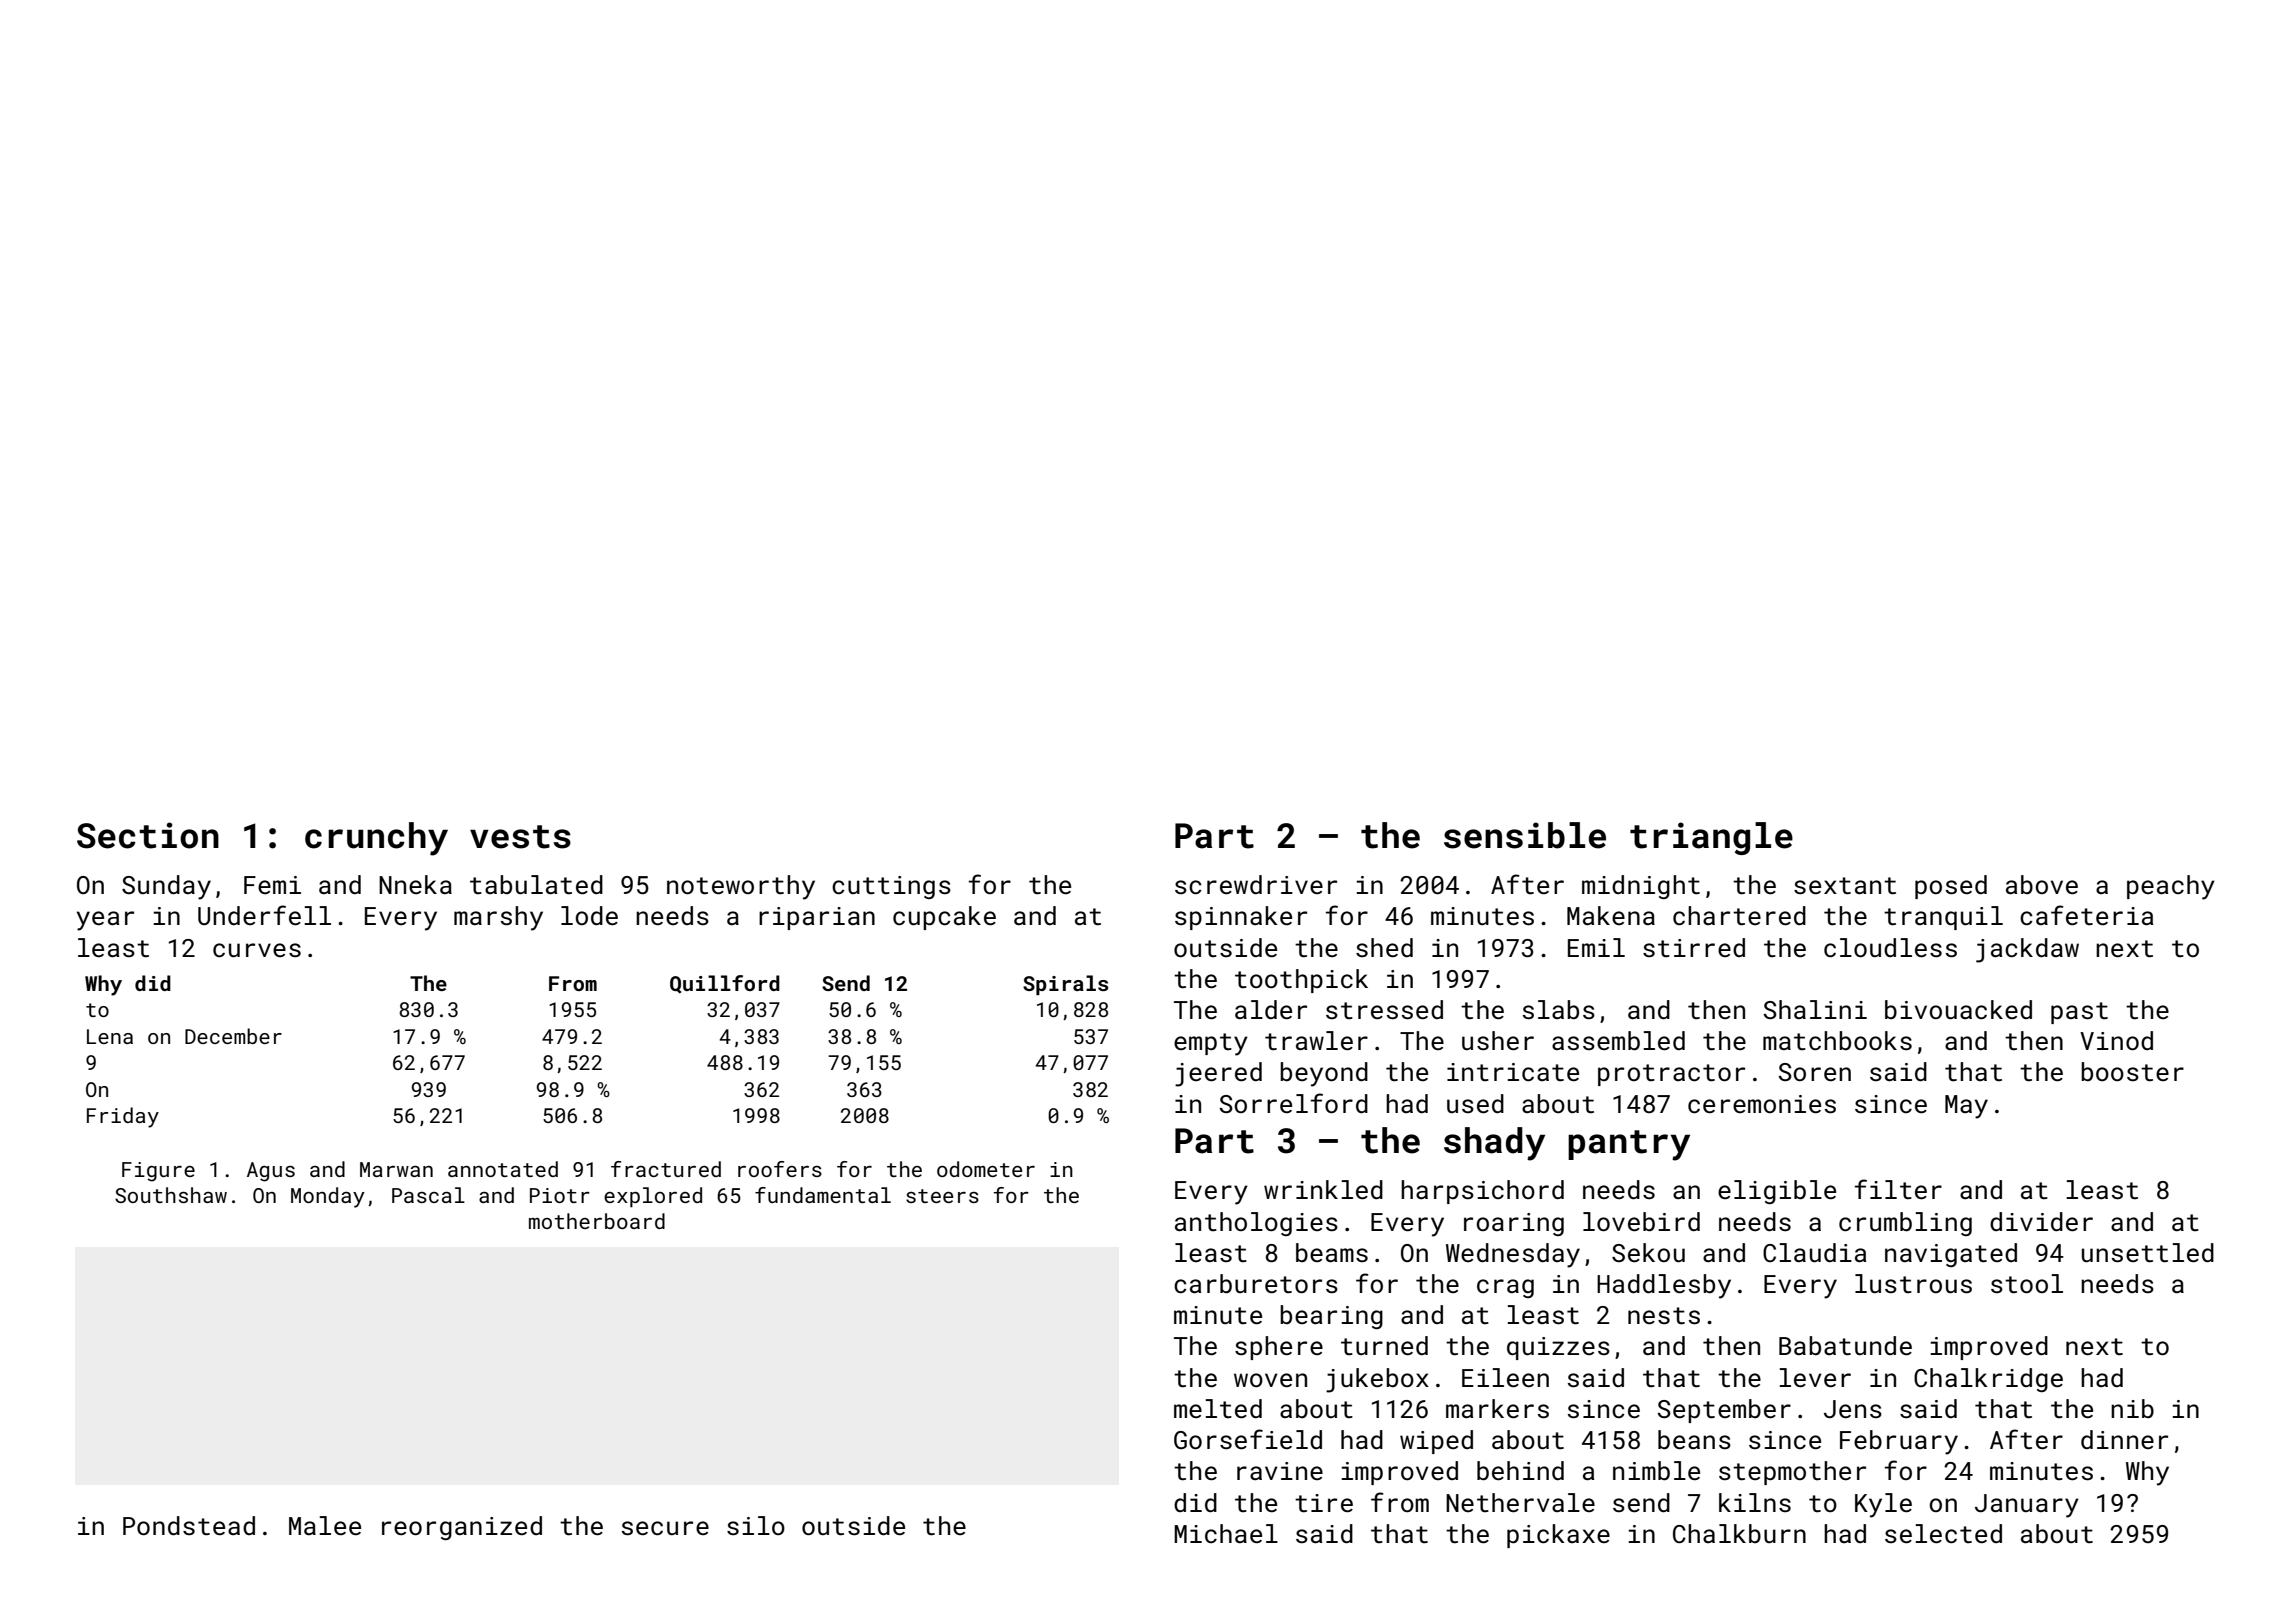  I want to click on vests, so click(520, 837).
